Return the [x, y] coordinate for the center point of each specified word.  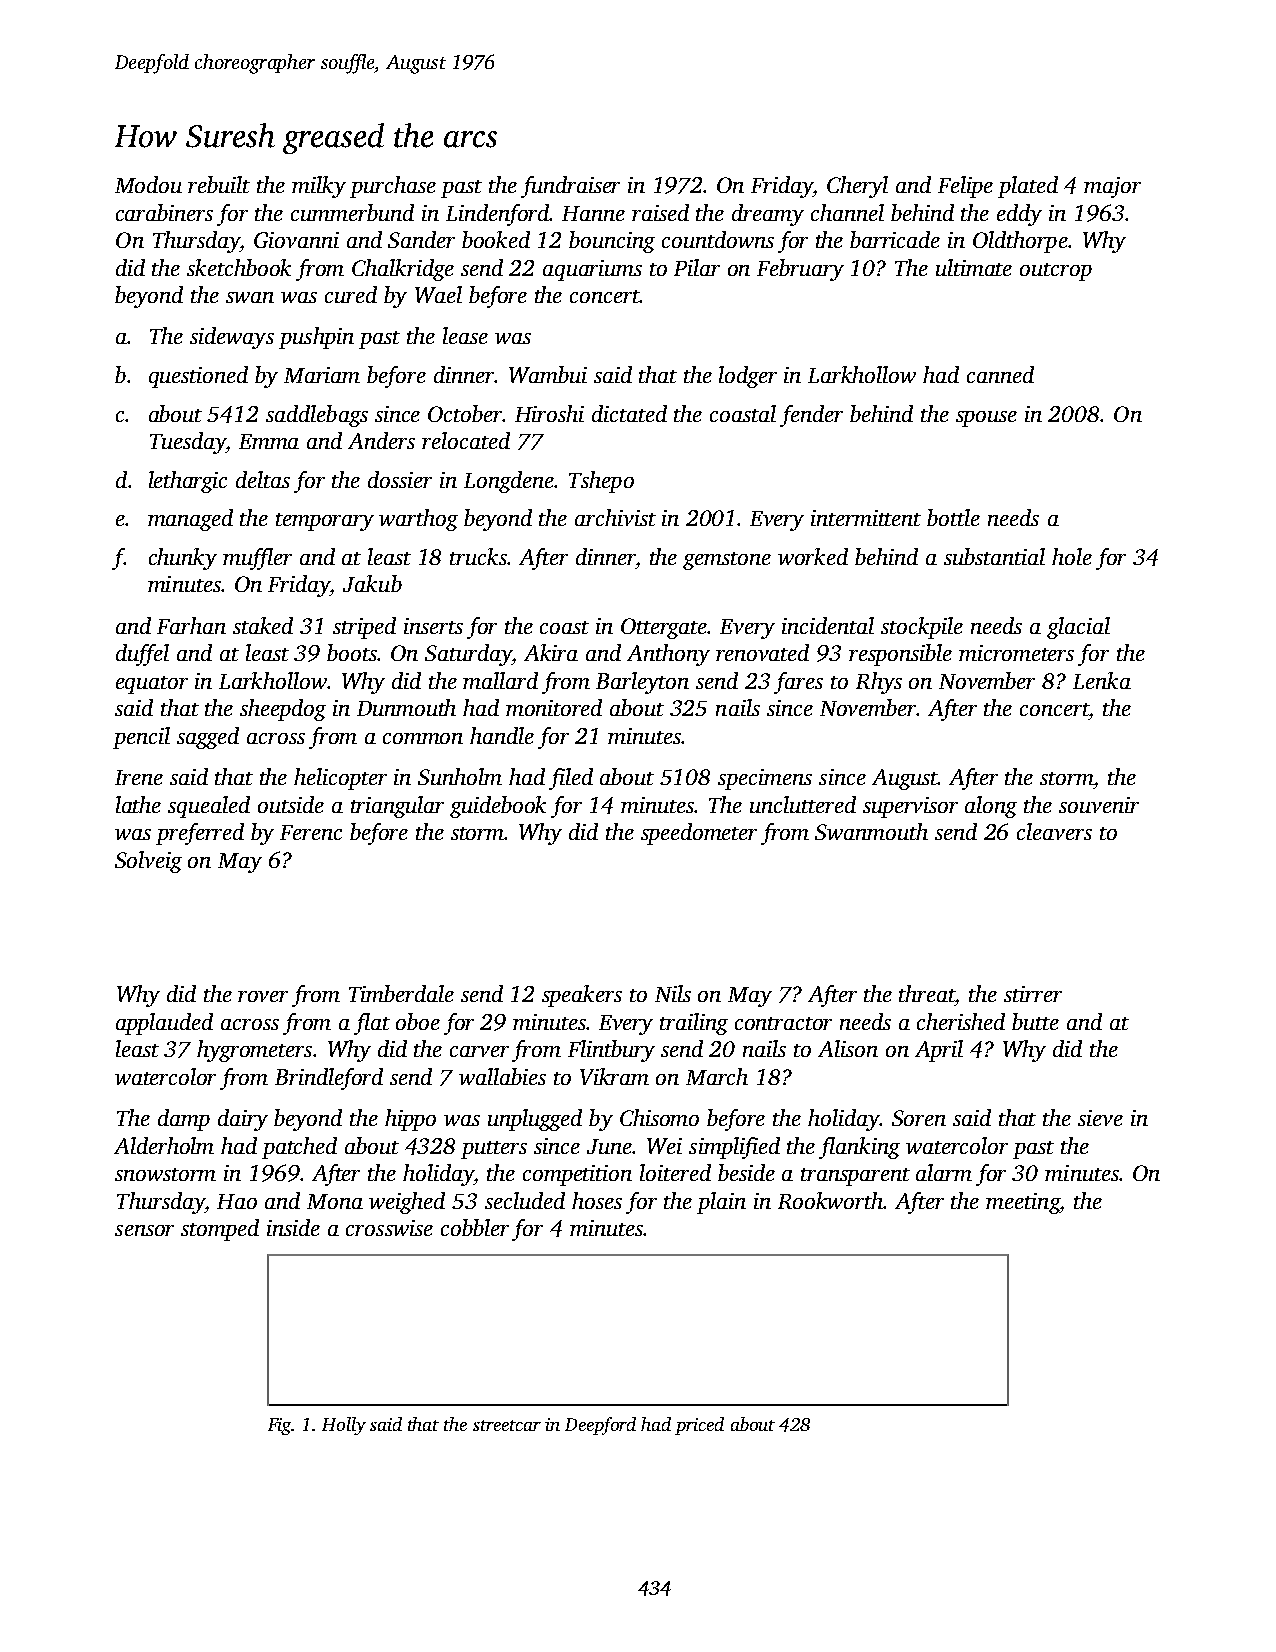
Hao [237, 1201]
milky [319, 187]
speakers [582, 996]
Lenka [1102, 680]
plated [1028, 187]
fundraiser [570, 187]
